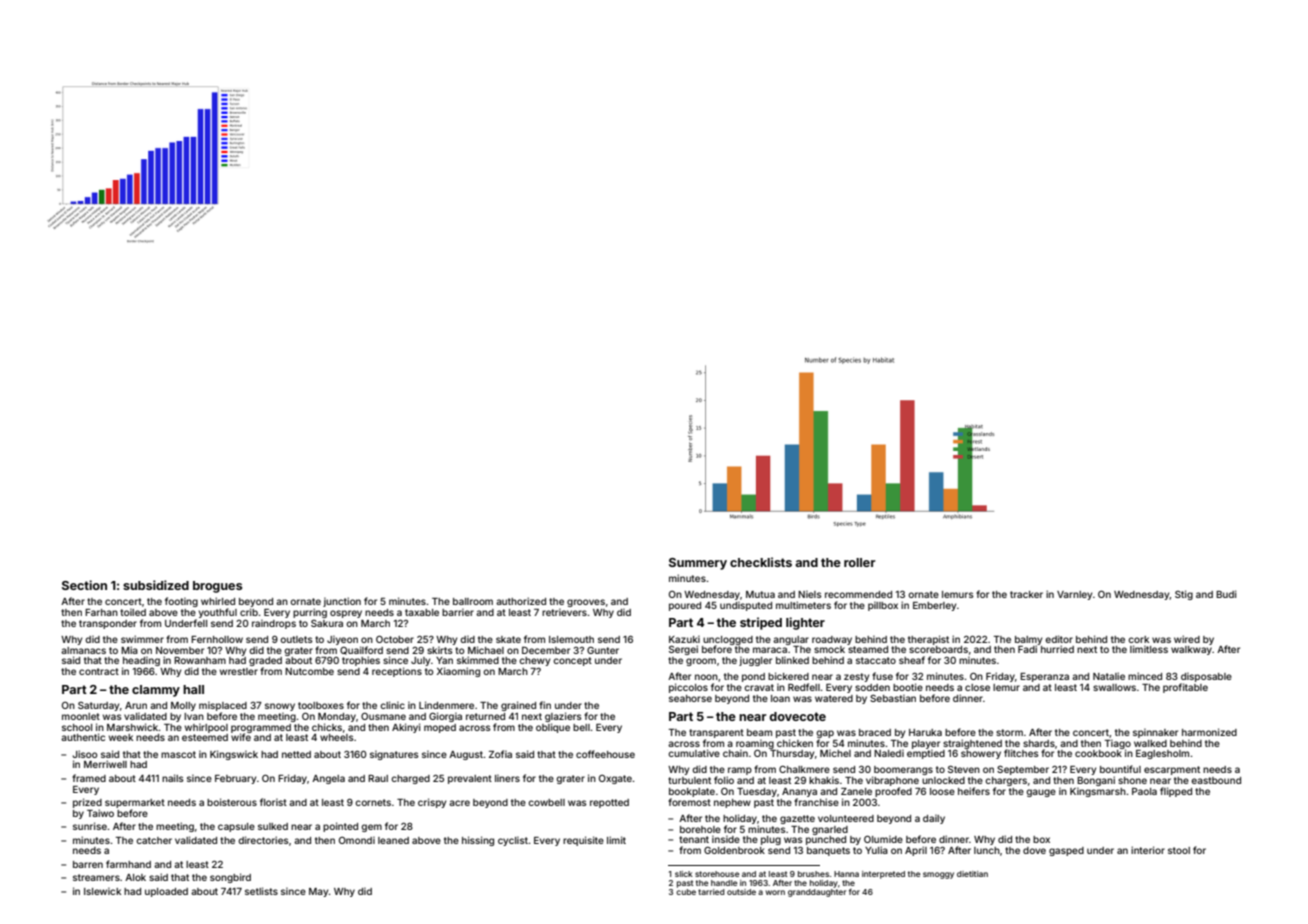 Image resolution: width=1308 pixels, height=924 pixels. I want to click on ramp, so click(740, 771).
